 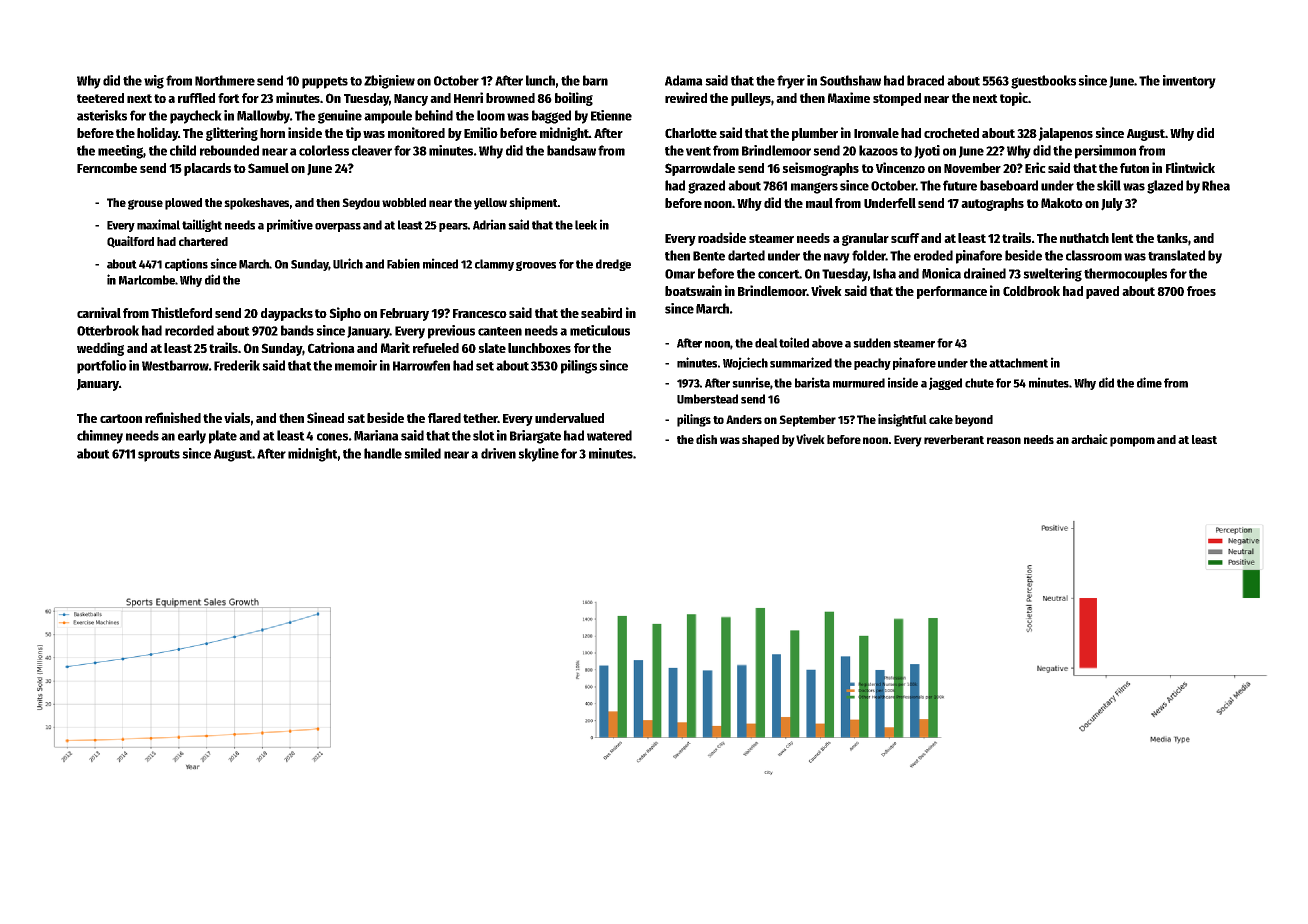 I want to click on Omar, so click(x=680, y=274).
